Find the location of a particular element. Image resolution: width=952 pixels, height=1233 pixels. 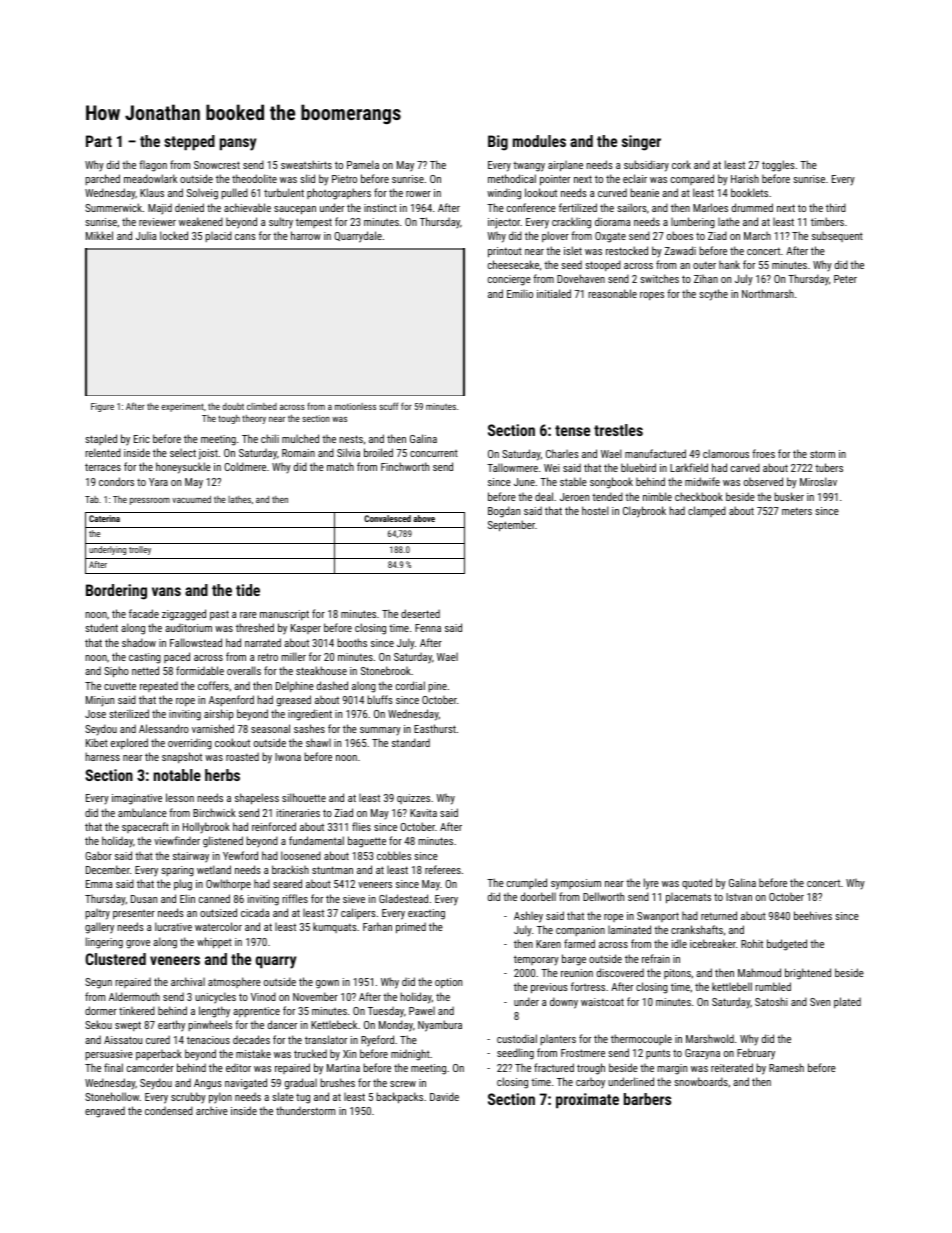

barbers is located at coordinates (647, 1099).
